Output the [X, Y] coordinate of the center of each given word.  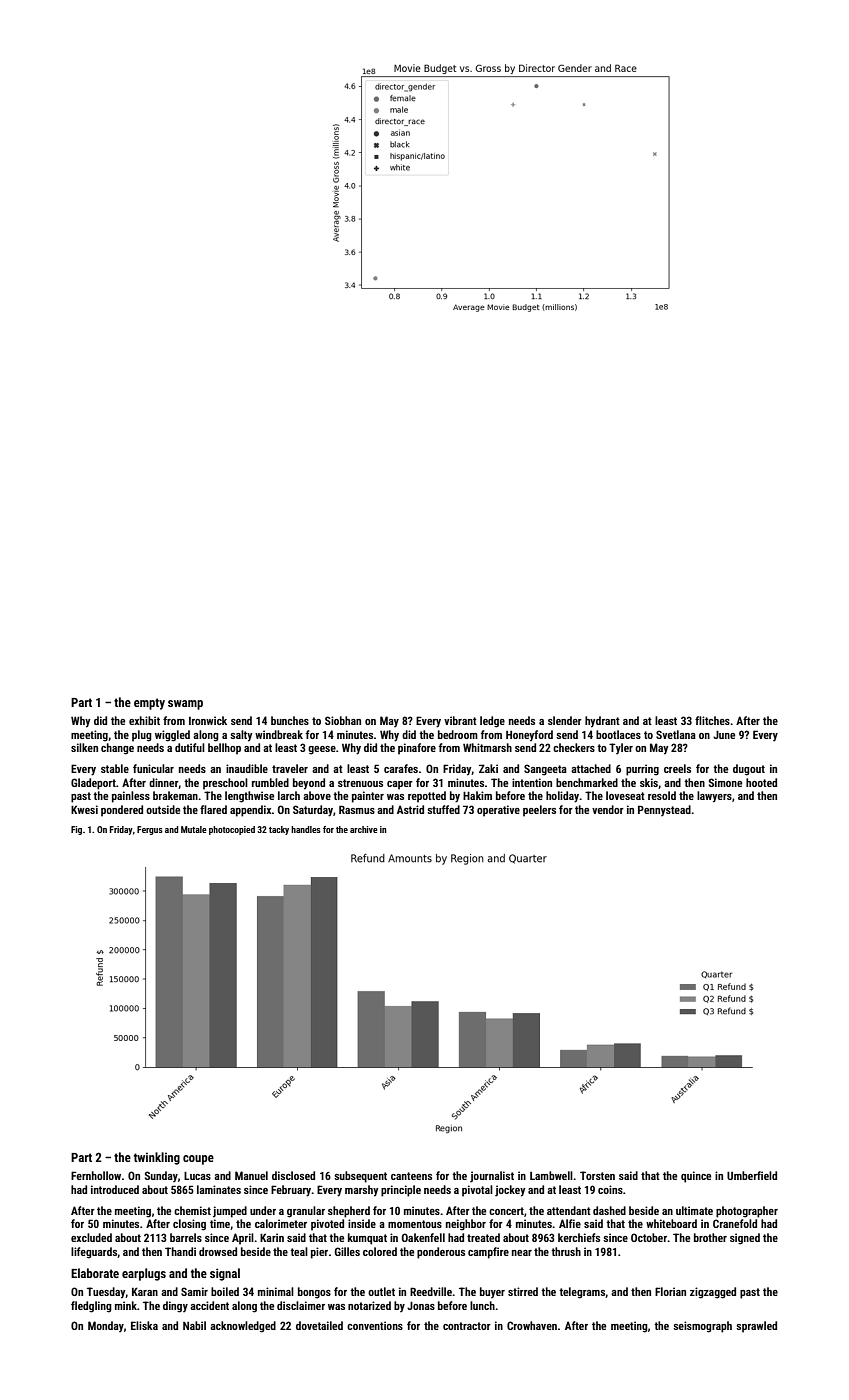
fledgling [91, 1307]
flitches [712, 720]
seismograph [702, 1327]
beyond [309, 784]
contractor [467, 1326]
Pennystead [664, 810]
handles [306, 829]
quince [696, 1177]
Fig [76, 830]
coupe [198, 1160]
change [117, 749]
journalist [492, 1177]
